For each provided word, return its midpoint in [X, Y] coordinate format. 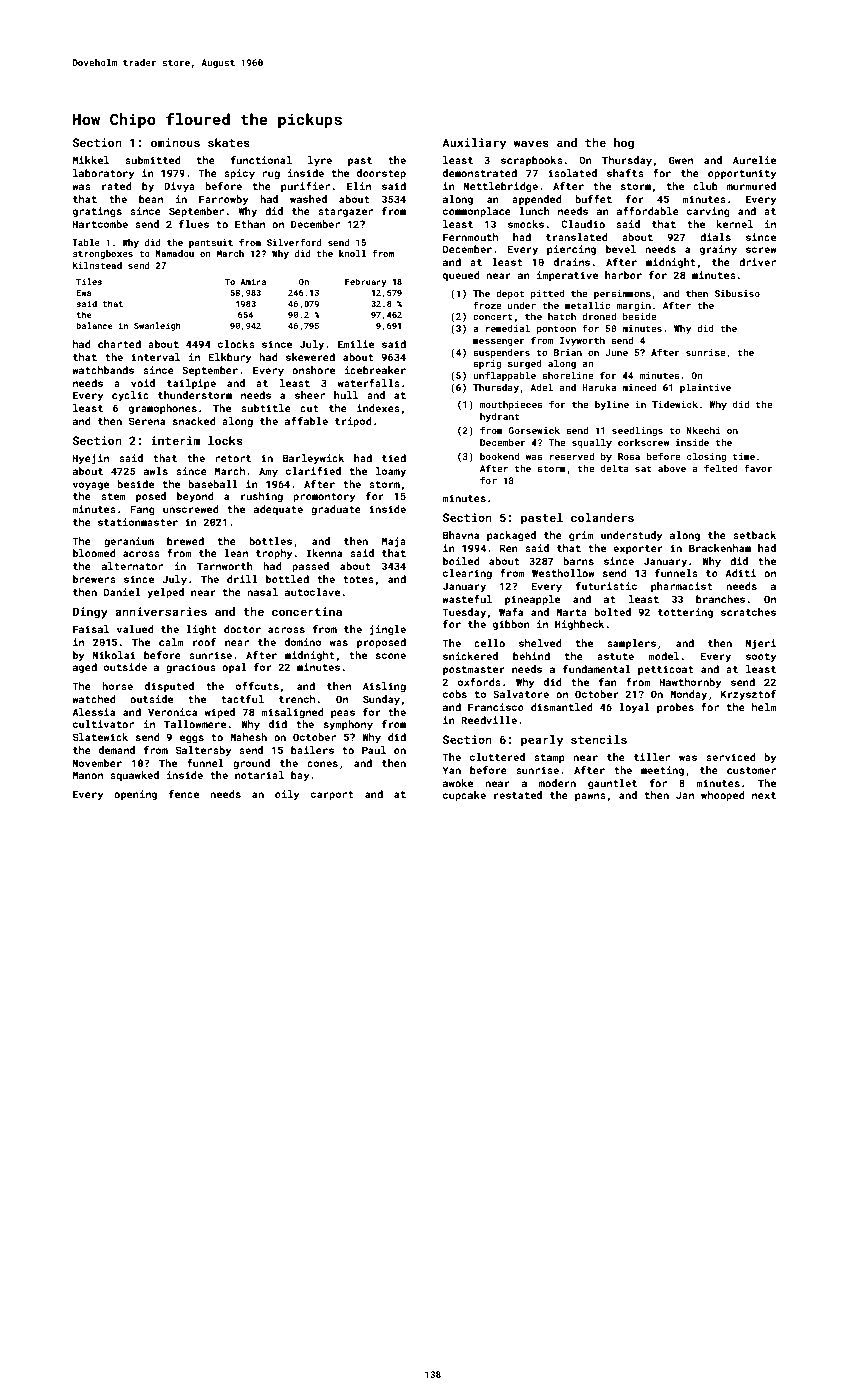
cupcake [464, 796]
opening [135, 795]
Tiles [89, 281]
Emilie [356, 344]
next [764, 795]
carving [708, 212]
